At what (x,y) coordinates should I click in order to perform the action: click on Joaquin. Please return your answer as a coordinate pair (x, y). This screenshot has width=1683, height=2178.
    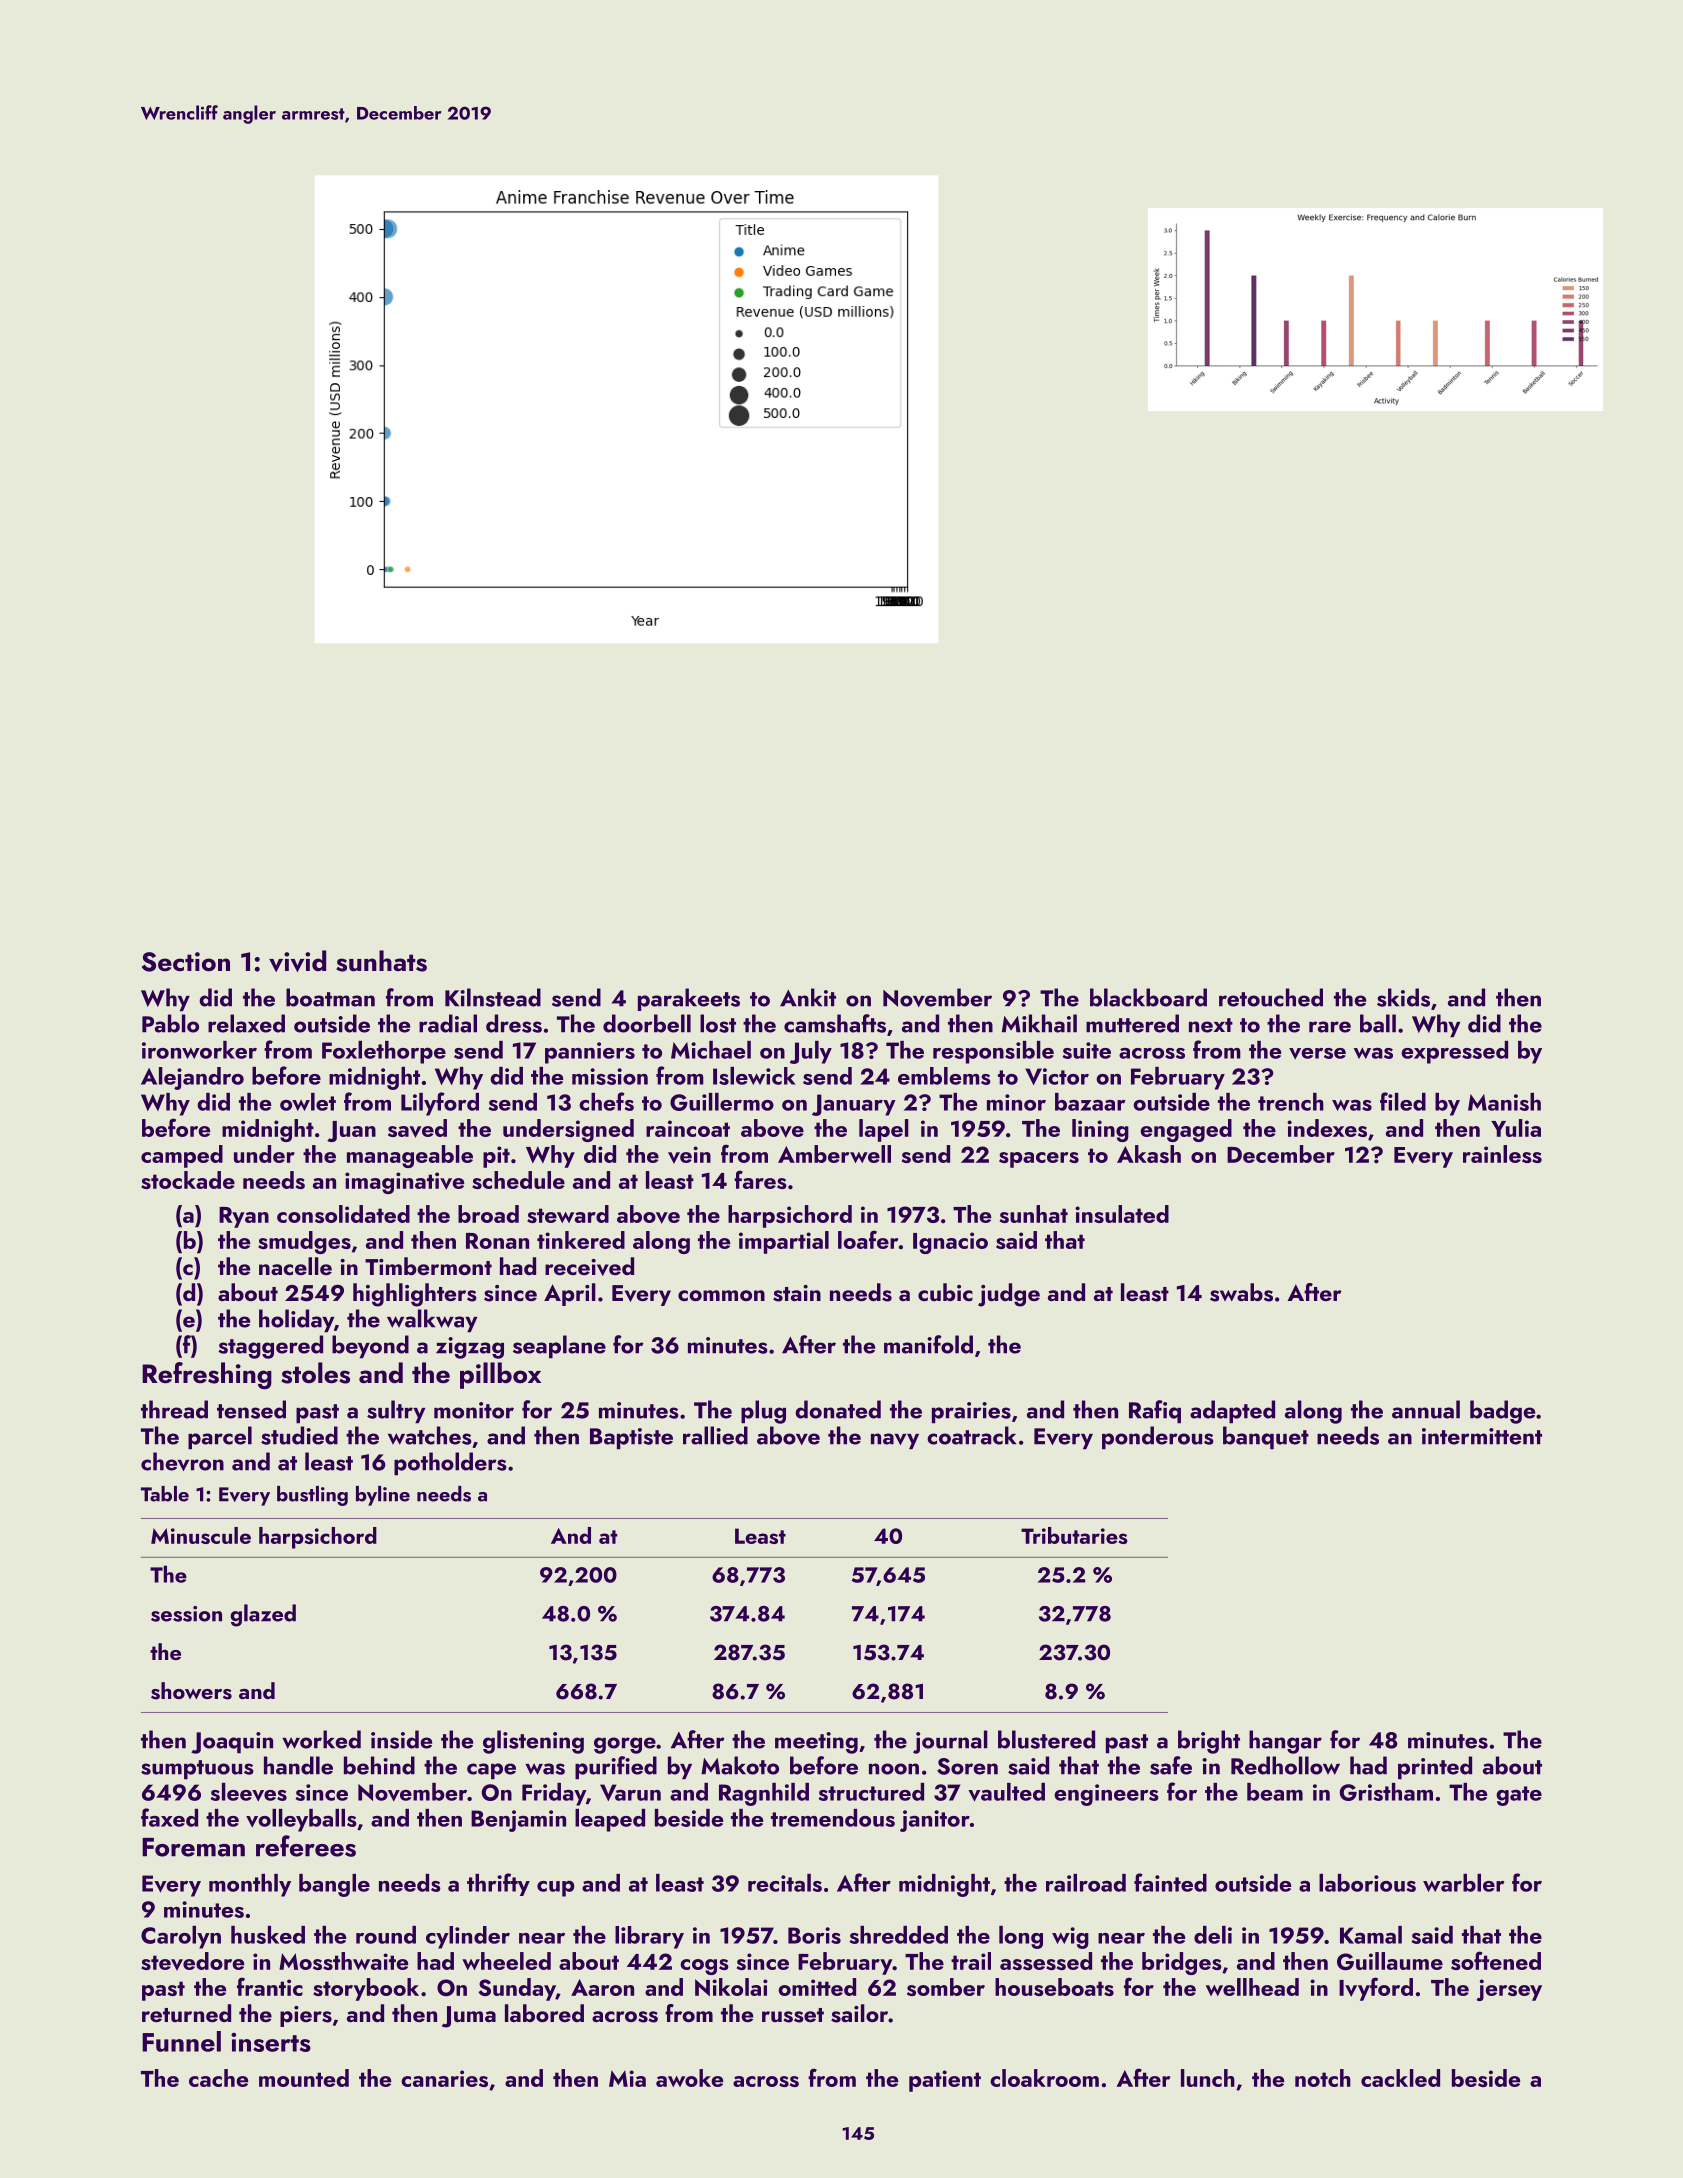
    Looking at the image, I should click on (232, 1743).
